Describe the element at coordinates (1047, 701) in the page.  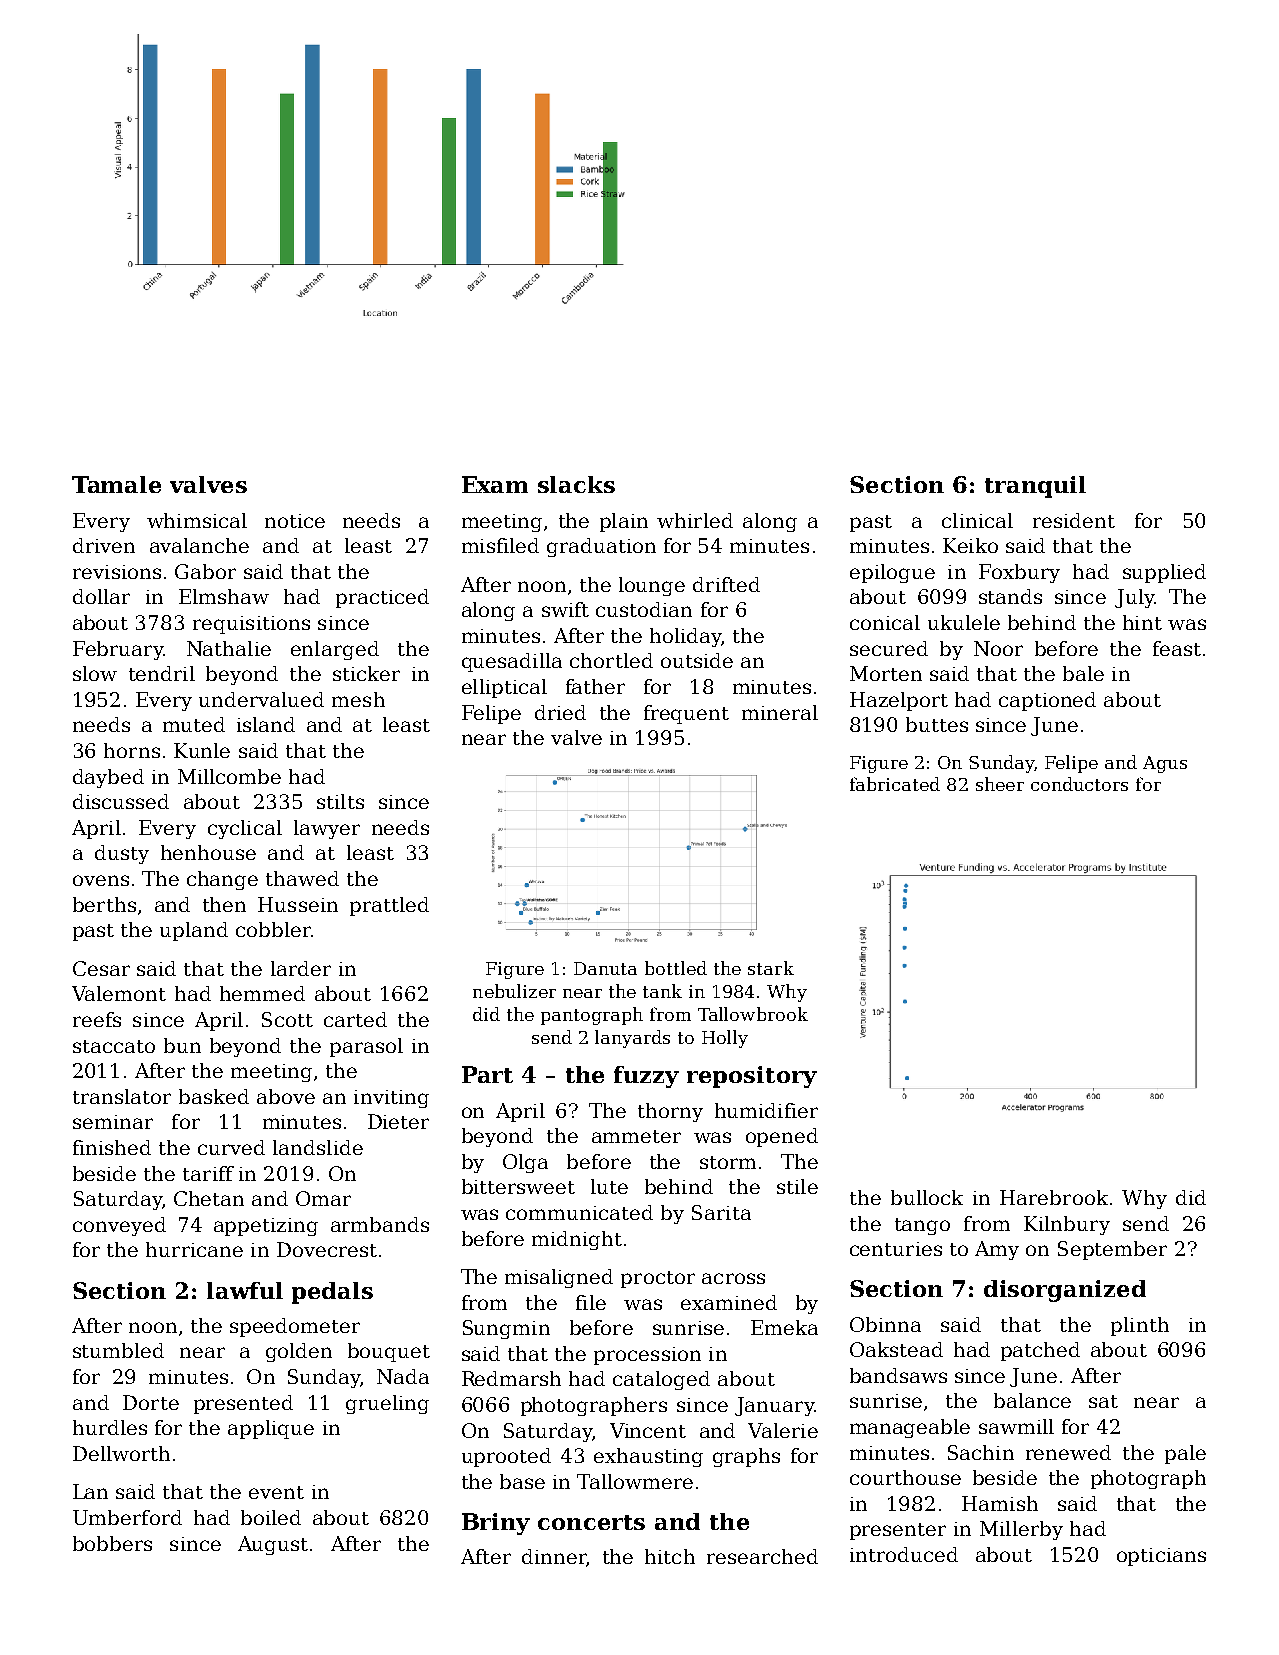
I see `captioned` at that location.
